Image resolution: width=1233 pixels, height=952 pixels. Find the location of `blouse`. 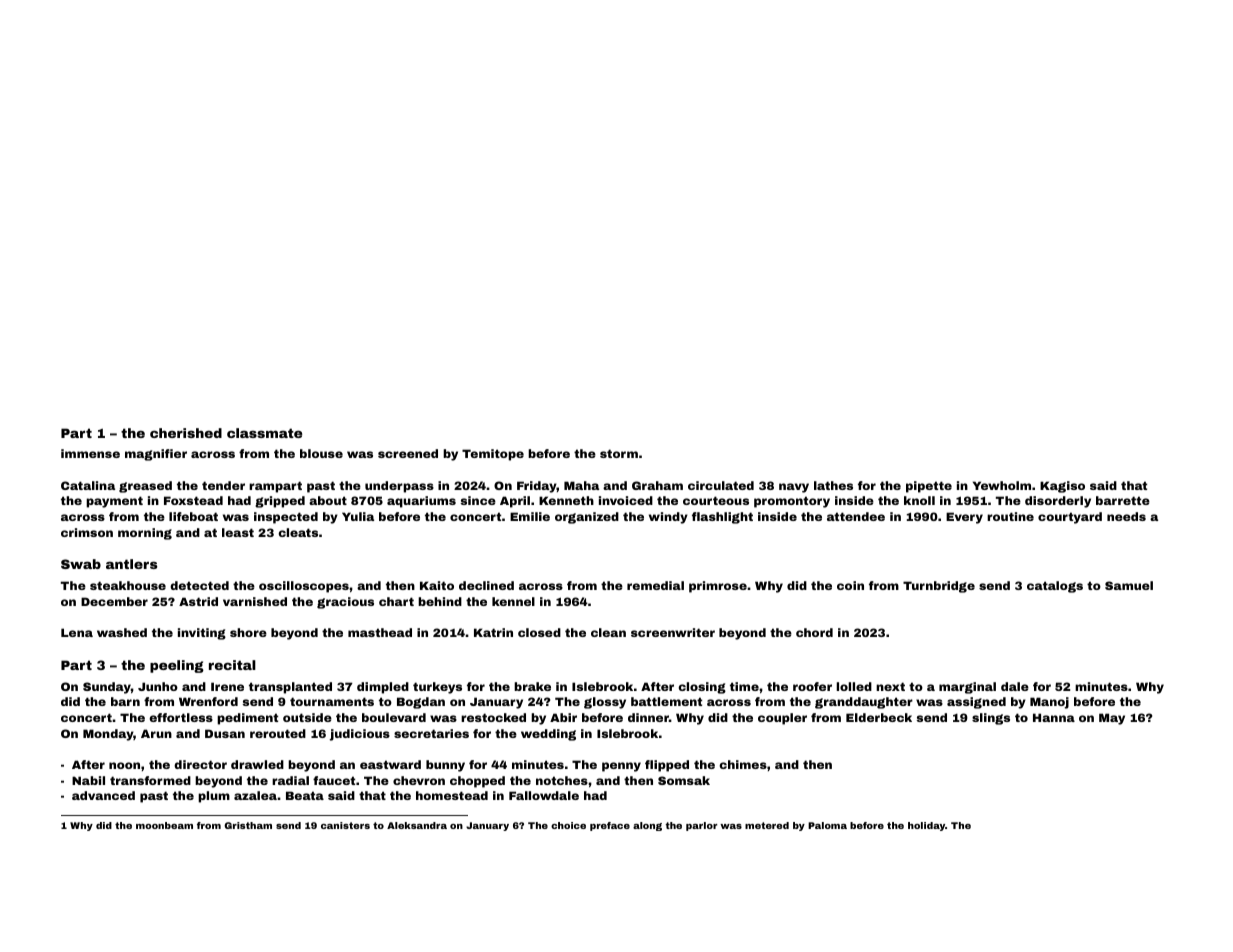

blouse is located at coordinates (321, 453).
